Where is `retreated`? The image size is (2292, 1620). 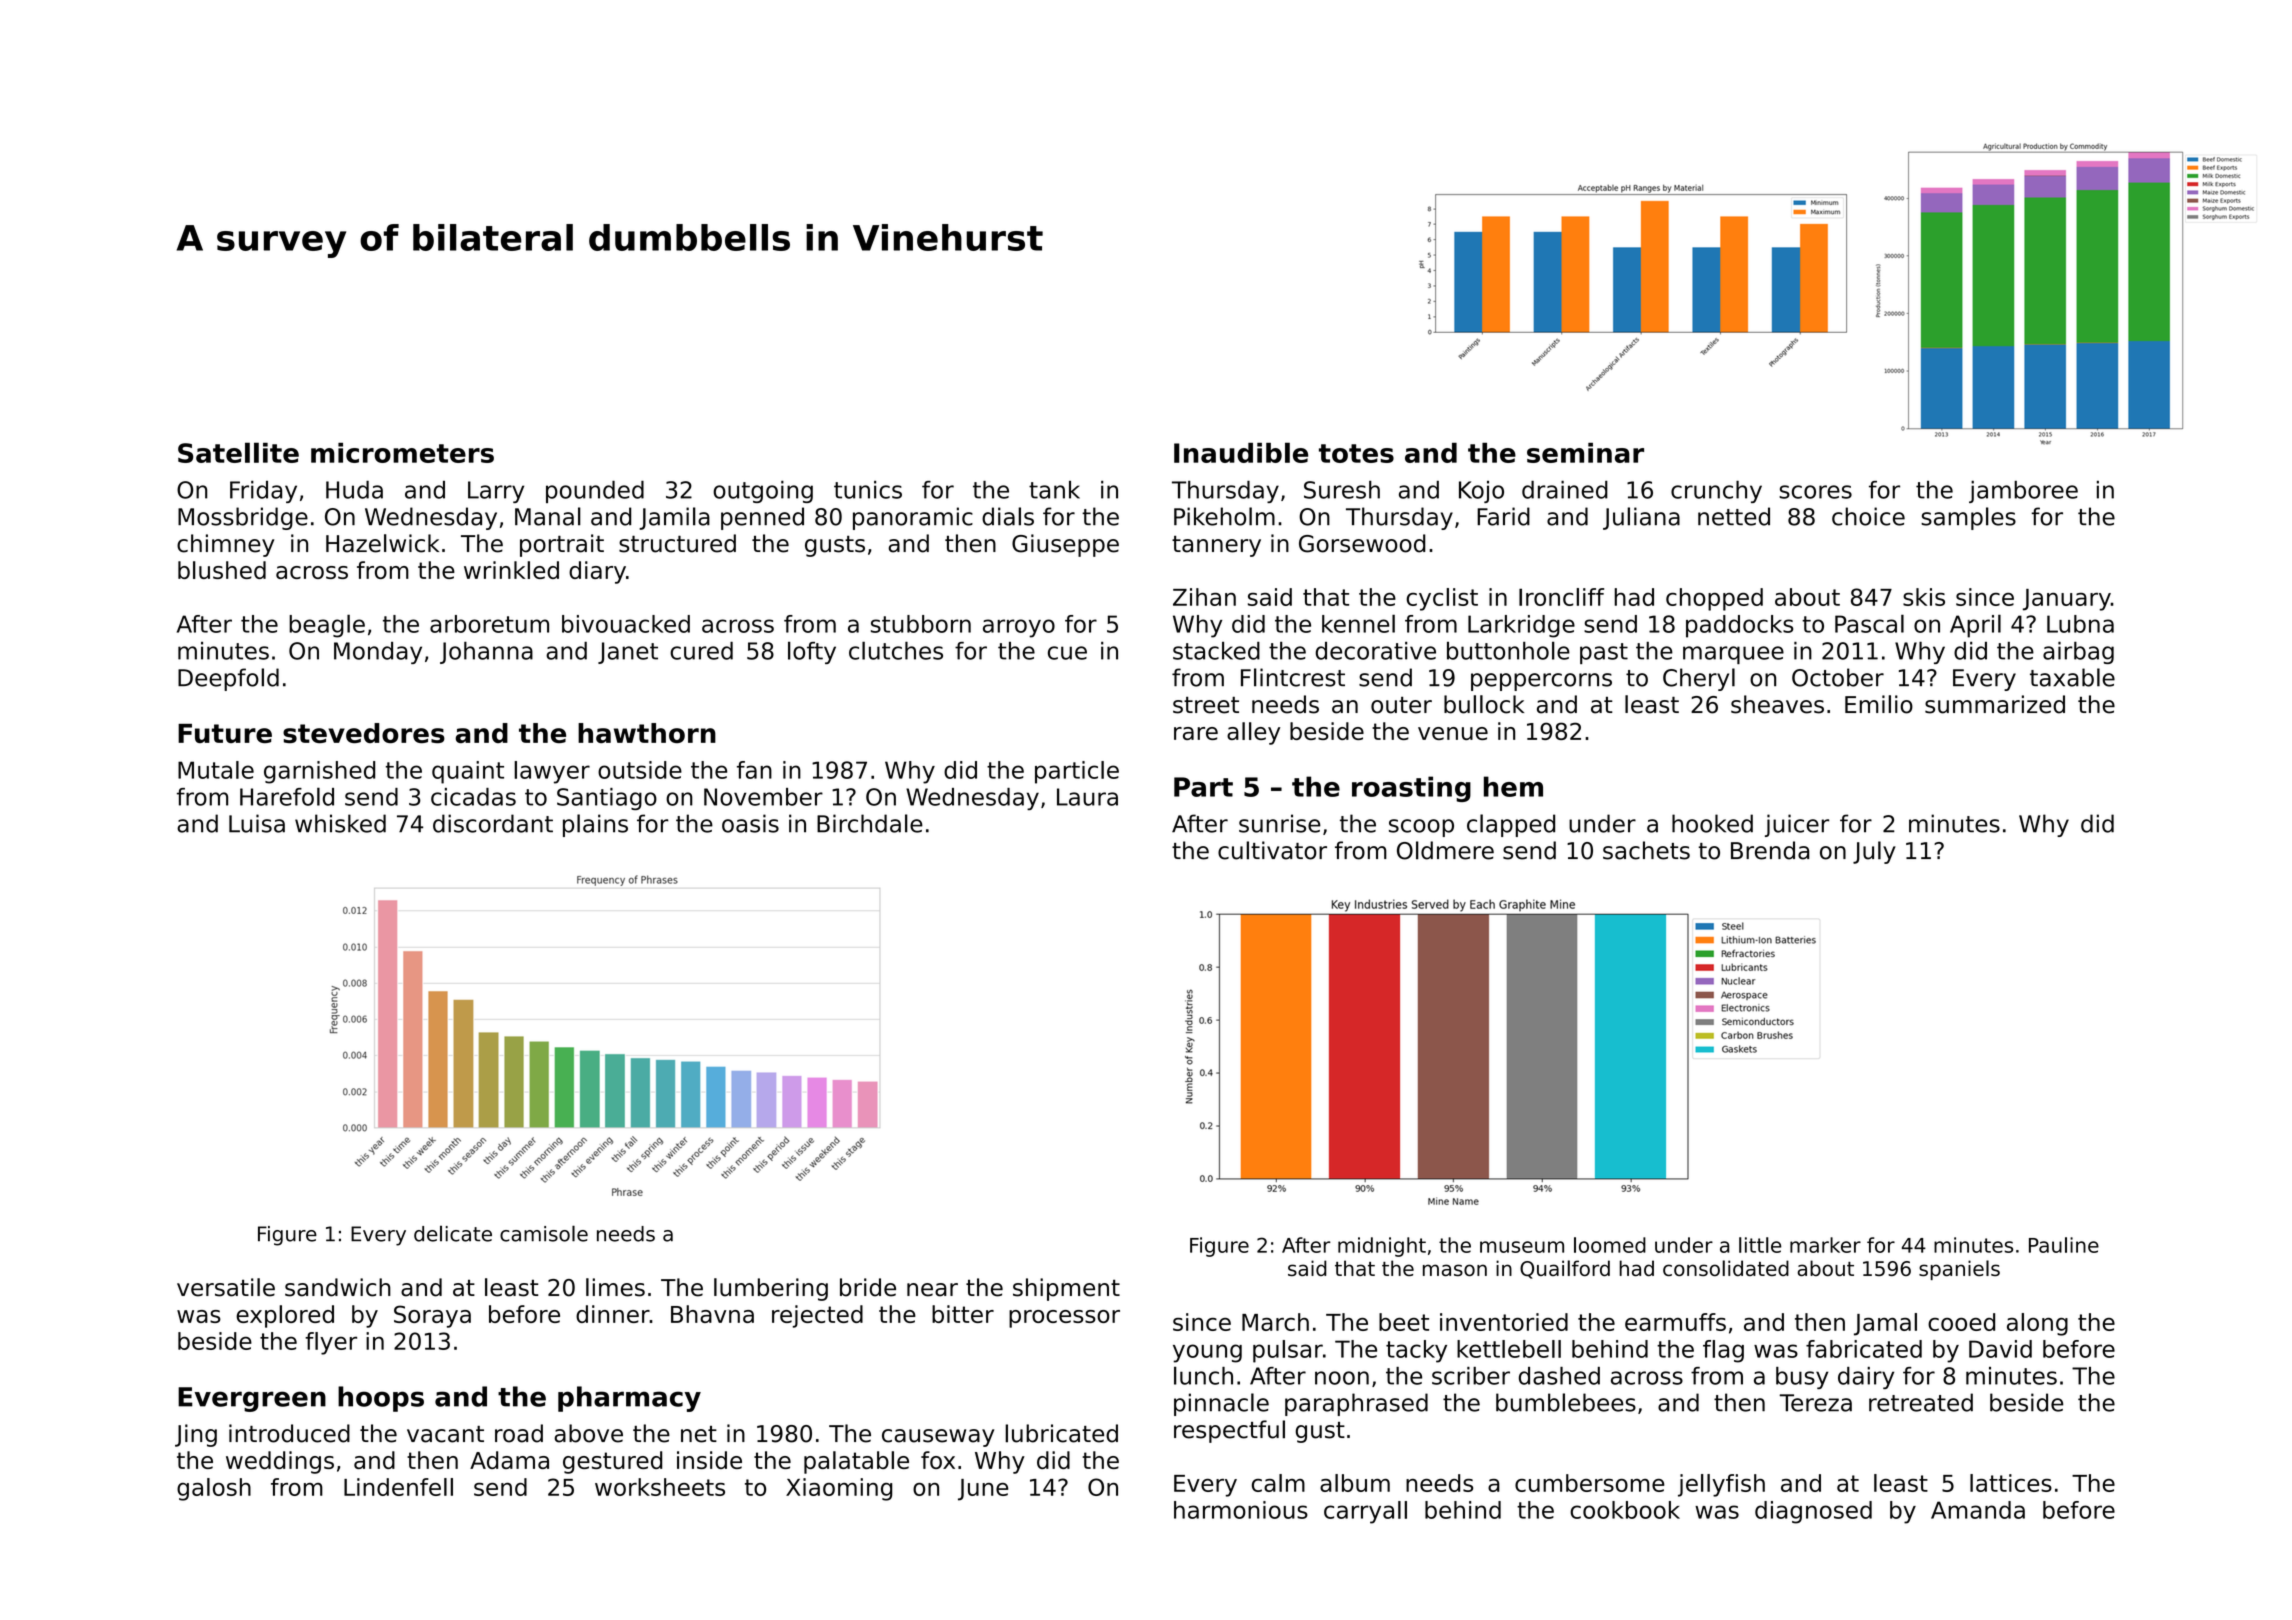
retreated is located at coordinates (1921, 1402).
